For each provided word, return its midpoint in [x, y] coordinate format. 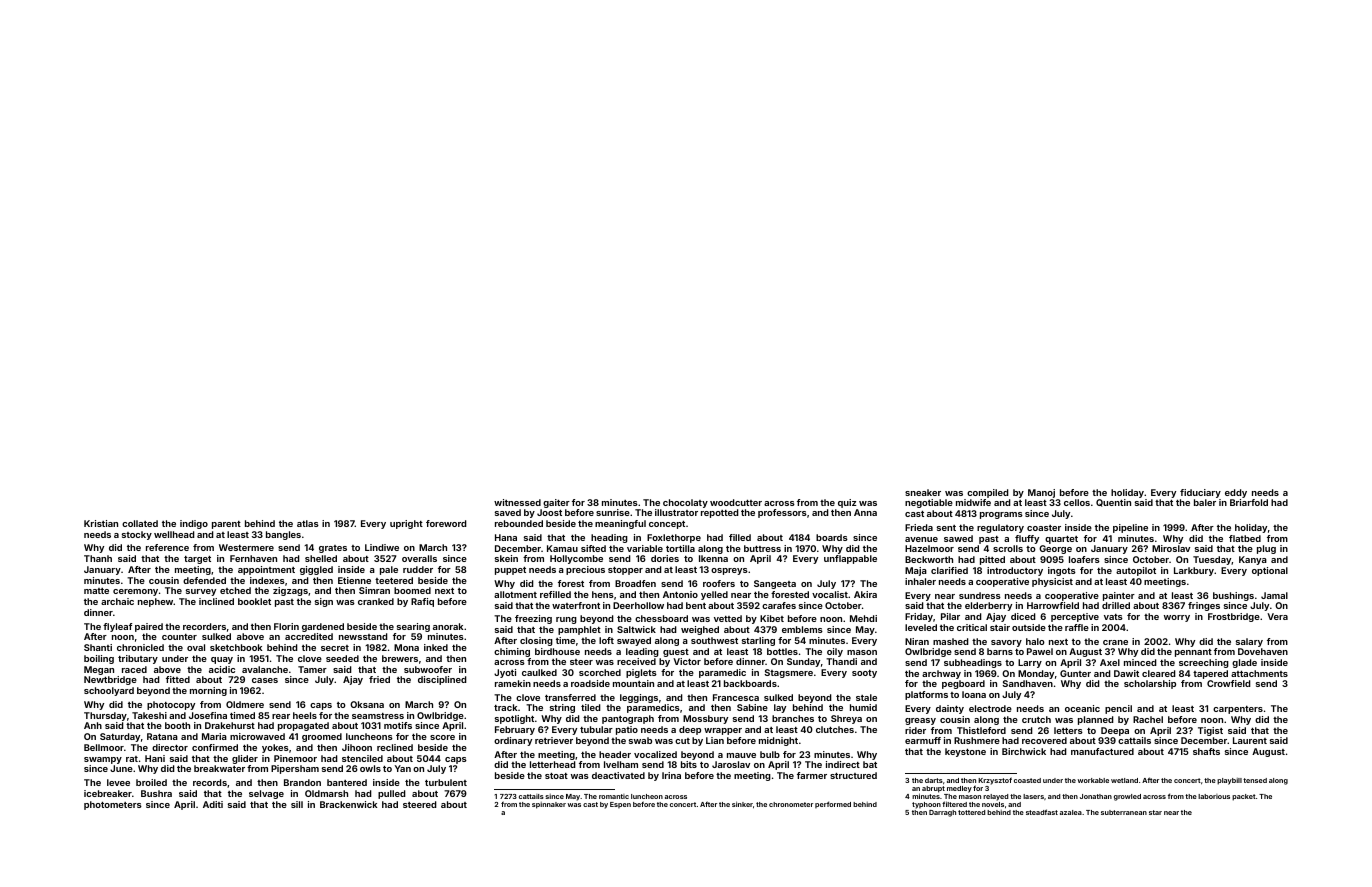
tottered [971, 812]
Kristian [101, 523]
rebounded [519, 523]
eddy [1236, 493]
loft [606, 640]
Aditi [213, 804]
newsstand [363, 636]
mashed [951, 641]
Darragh [942, 813]
